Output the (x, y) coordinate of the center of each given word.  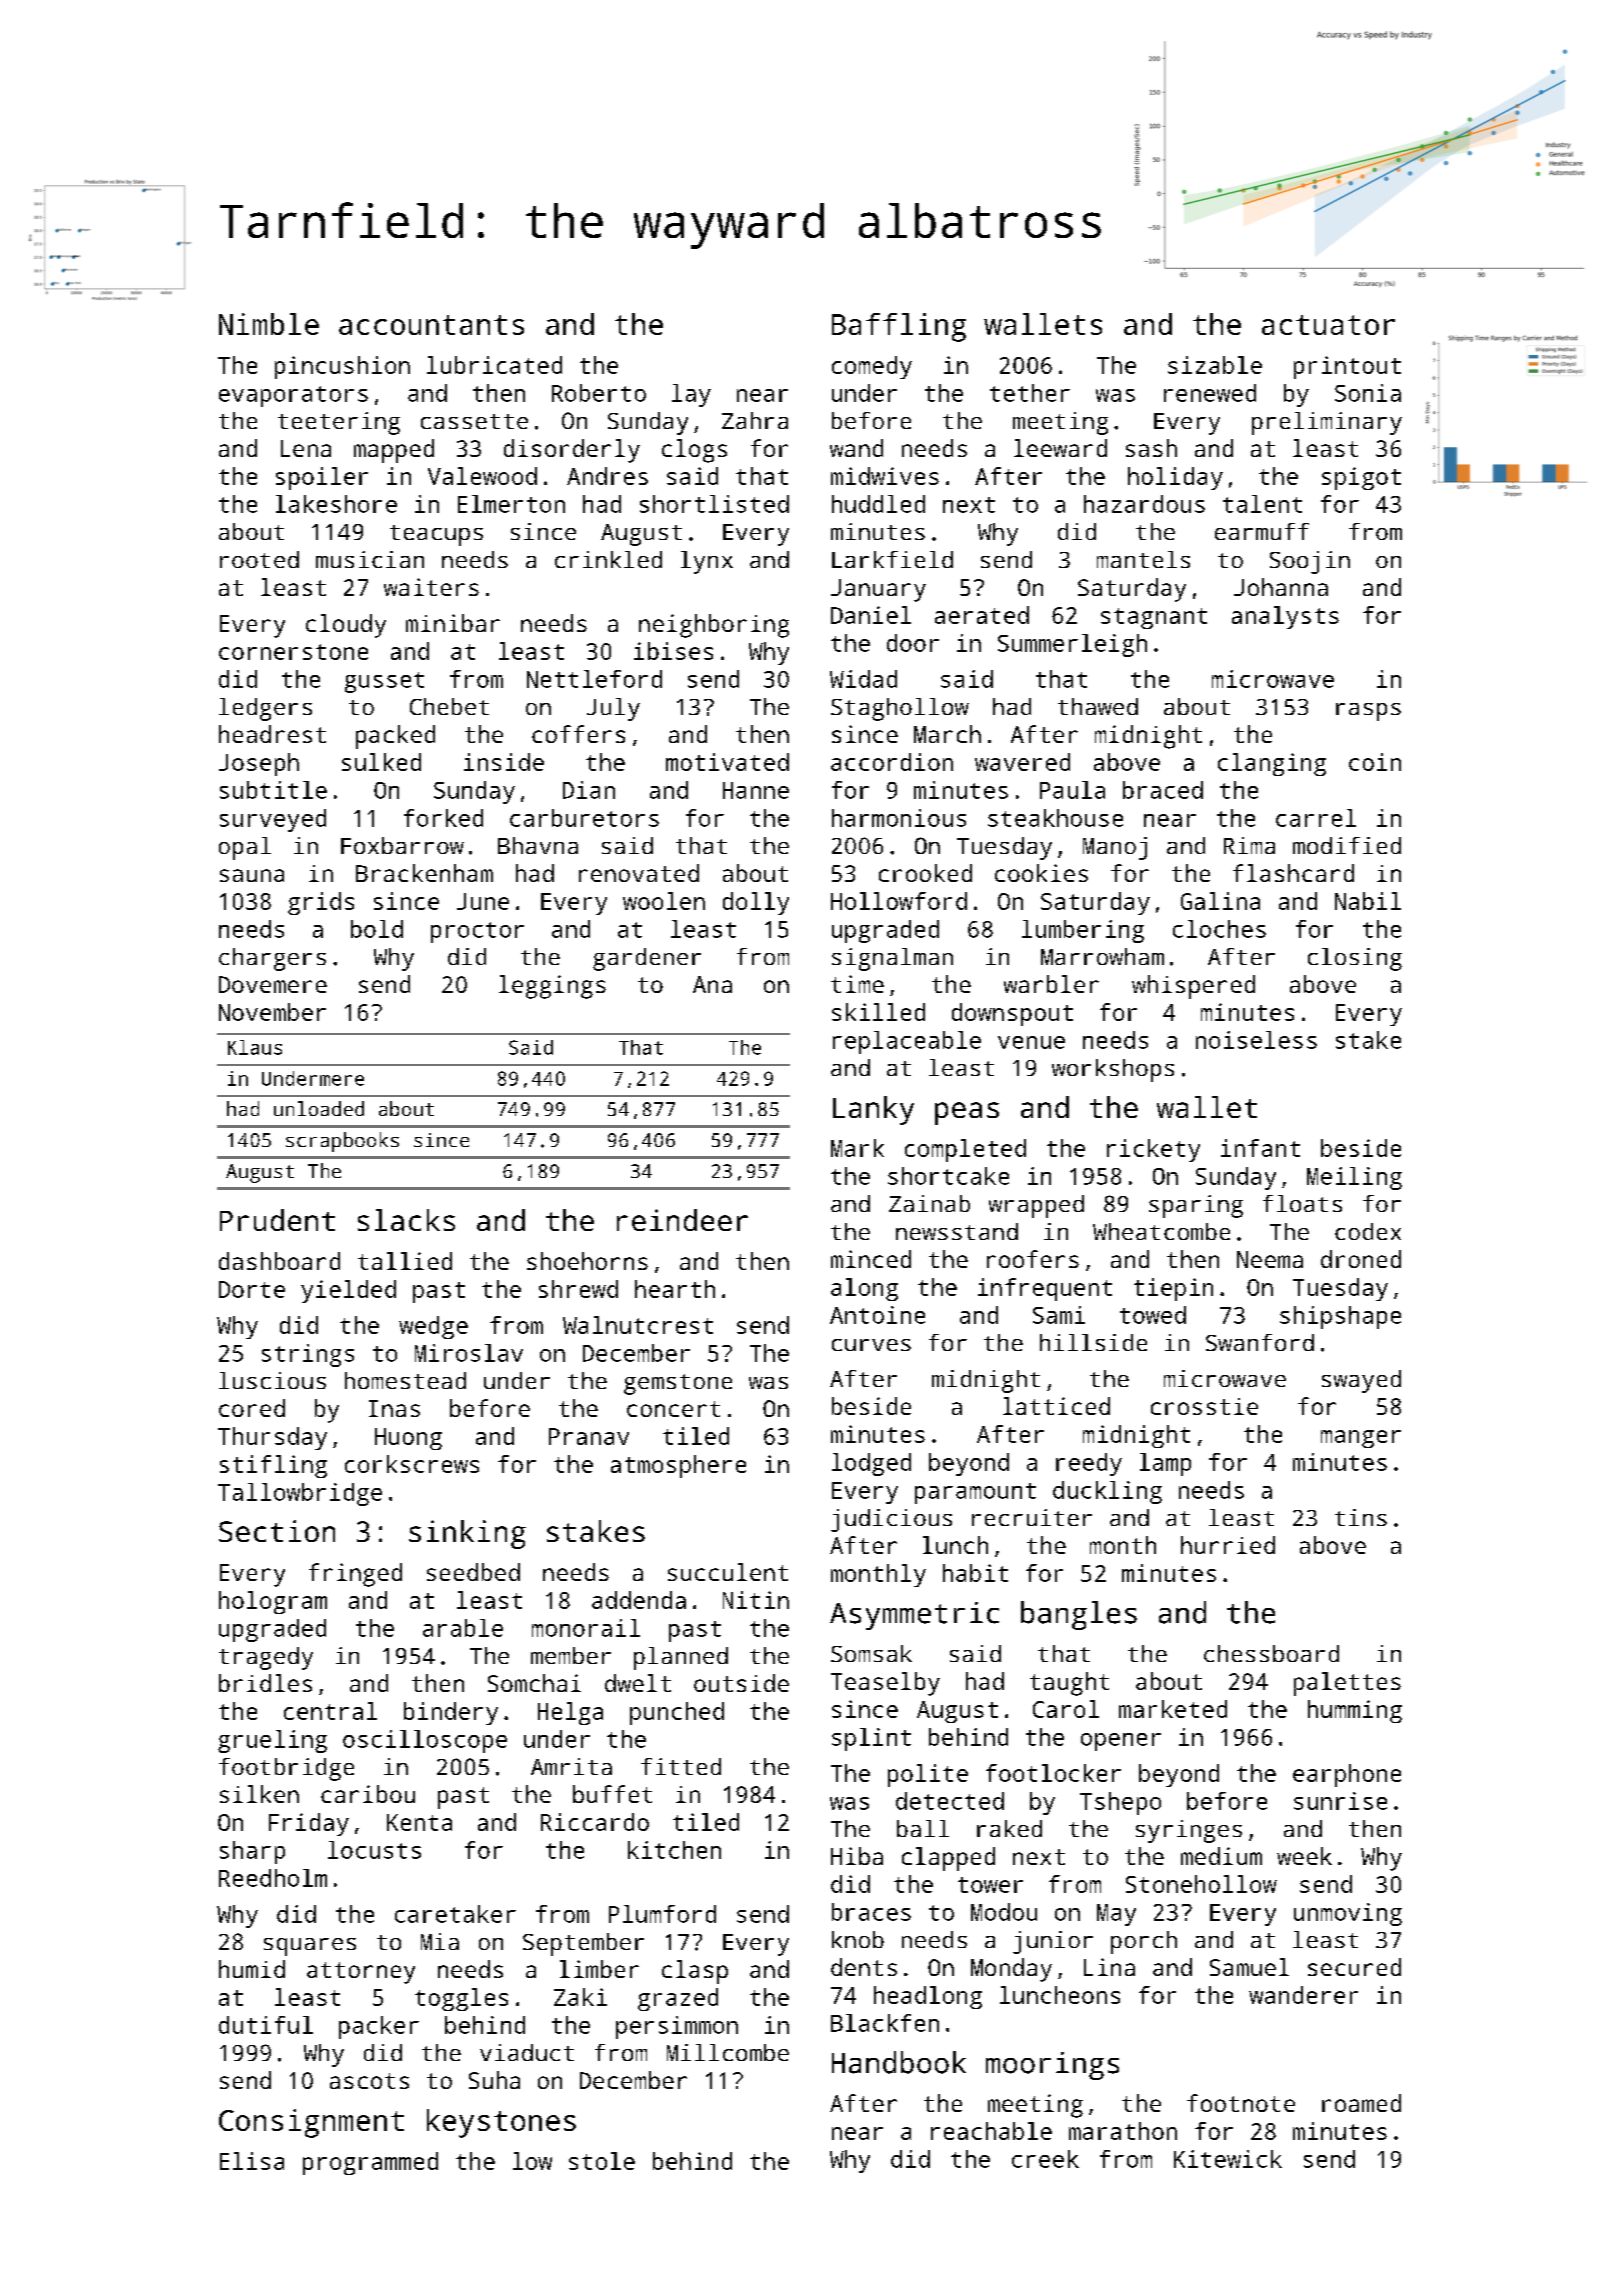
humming (1355, 1711)
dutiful (266, 2025)
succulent (728, 1572)
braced (1163, 790)
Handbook (899, 2062)
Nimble (269, 324)
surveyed (273, 820)
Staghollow (900, 709)
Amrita (571, 1766)
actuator (1328, 325)
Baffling (899, 327)
